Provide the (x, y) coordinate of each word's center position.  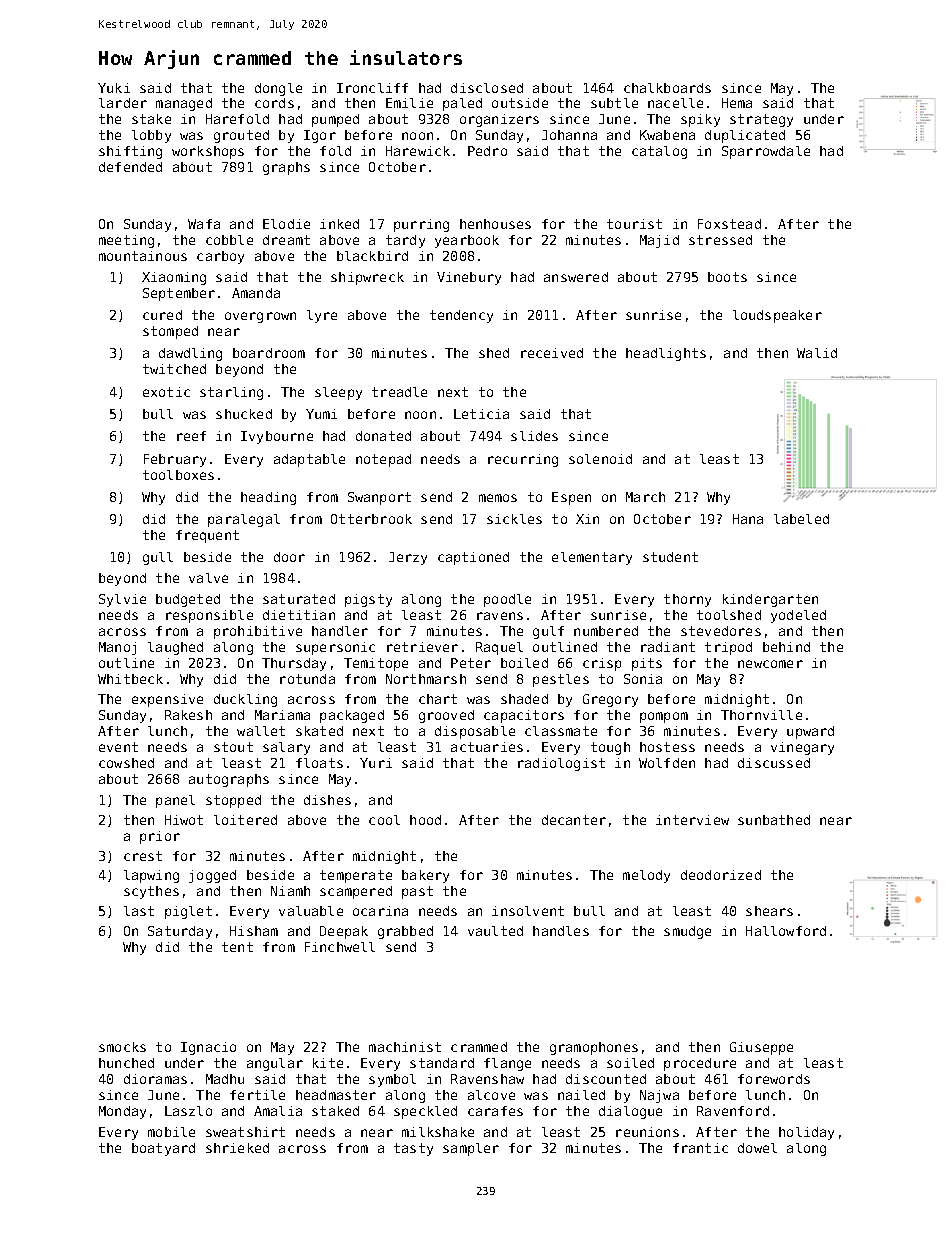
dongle (278, 89)
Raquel (499, 648)
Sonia (643, 679)
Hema (737, 103)
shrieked (237, 1148)
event (118, 747)
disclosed (487, 88)
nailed (581, 1095)
